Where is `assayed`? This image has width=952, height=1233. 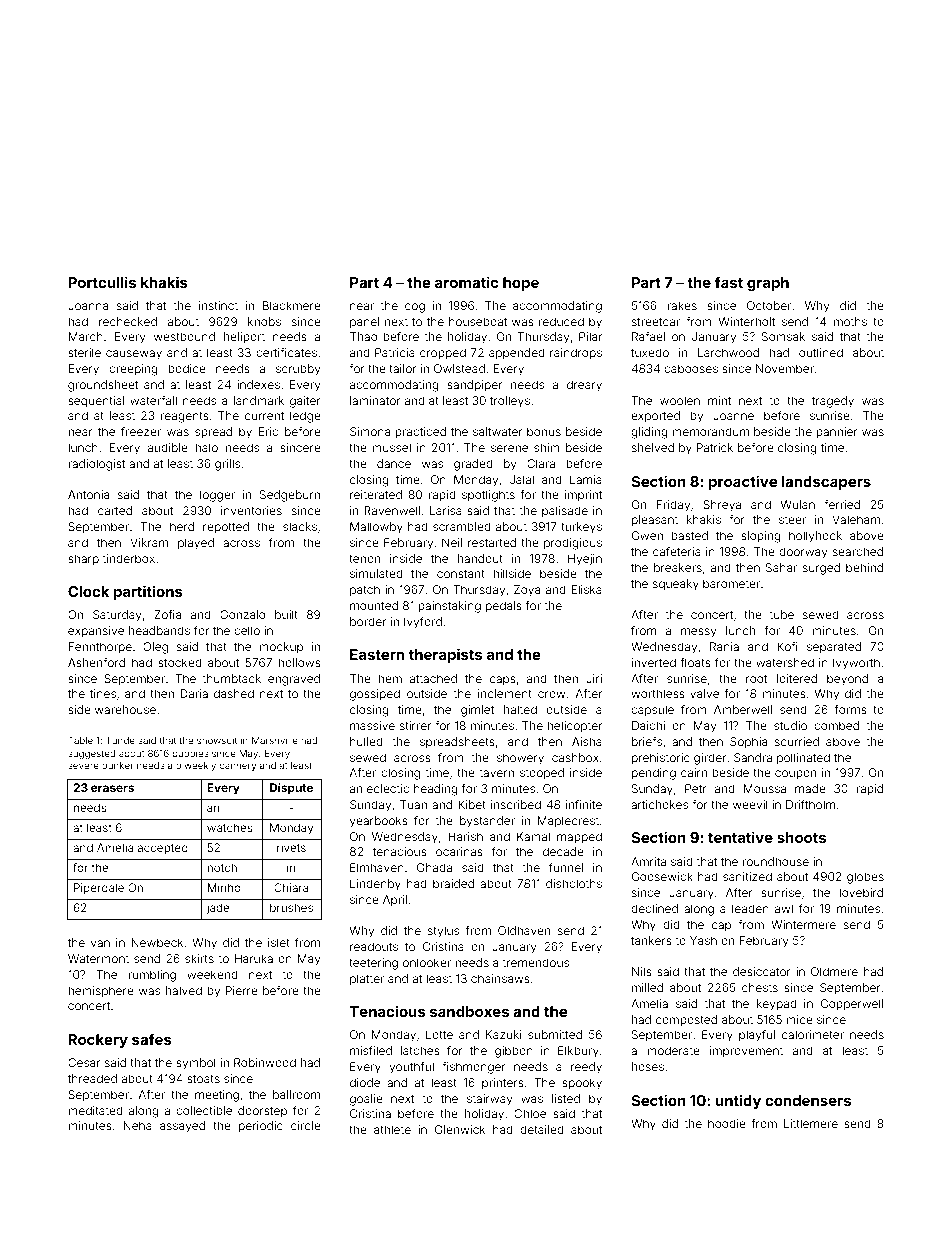 assayed is located at coordinates (182, 1127).
